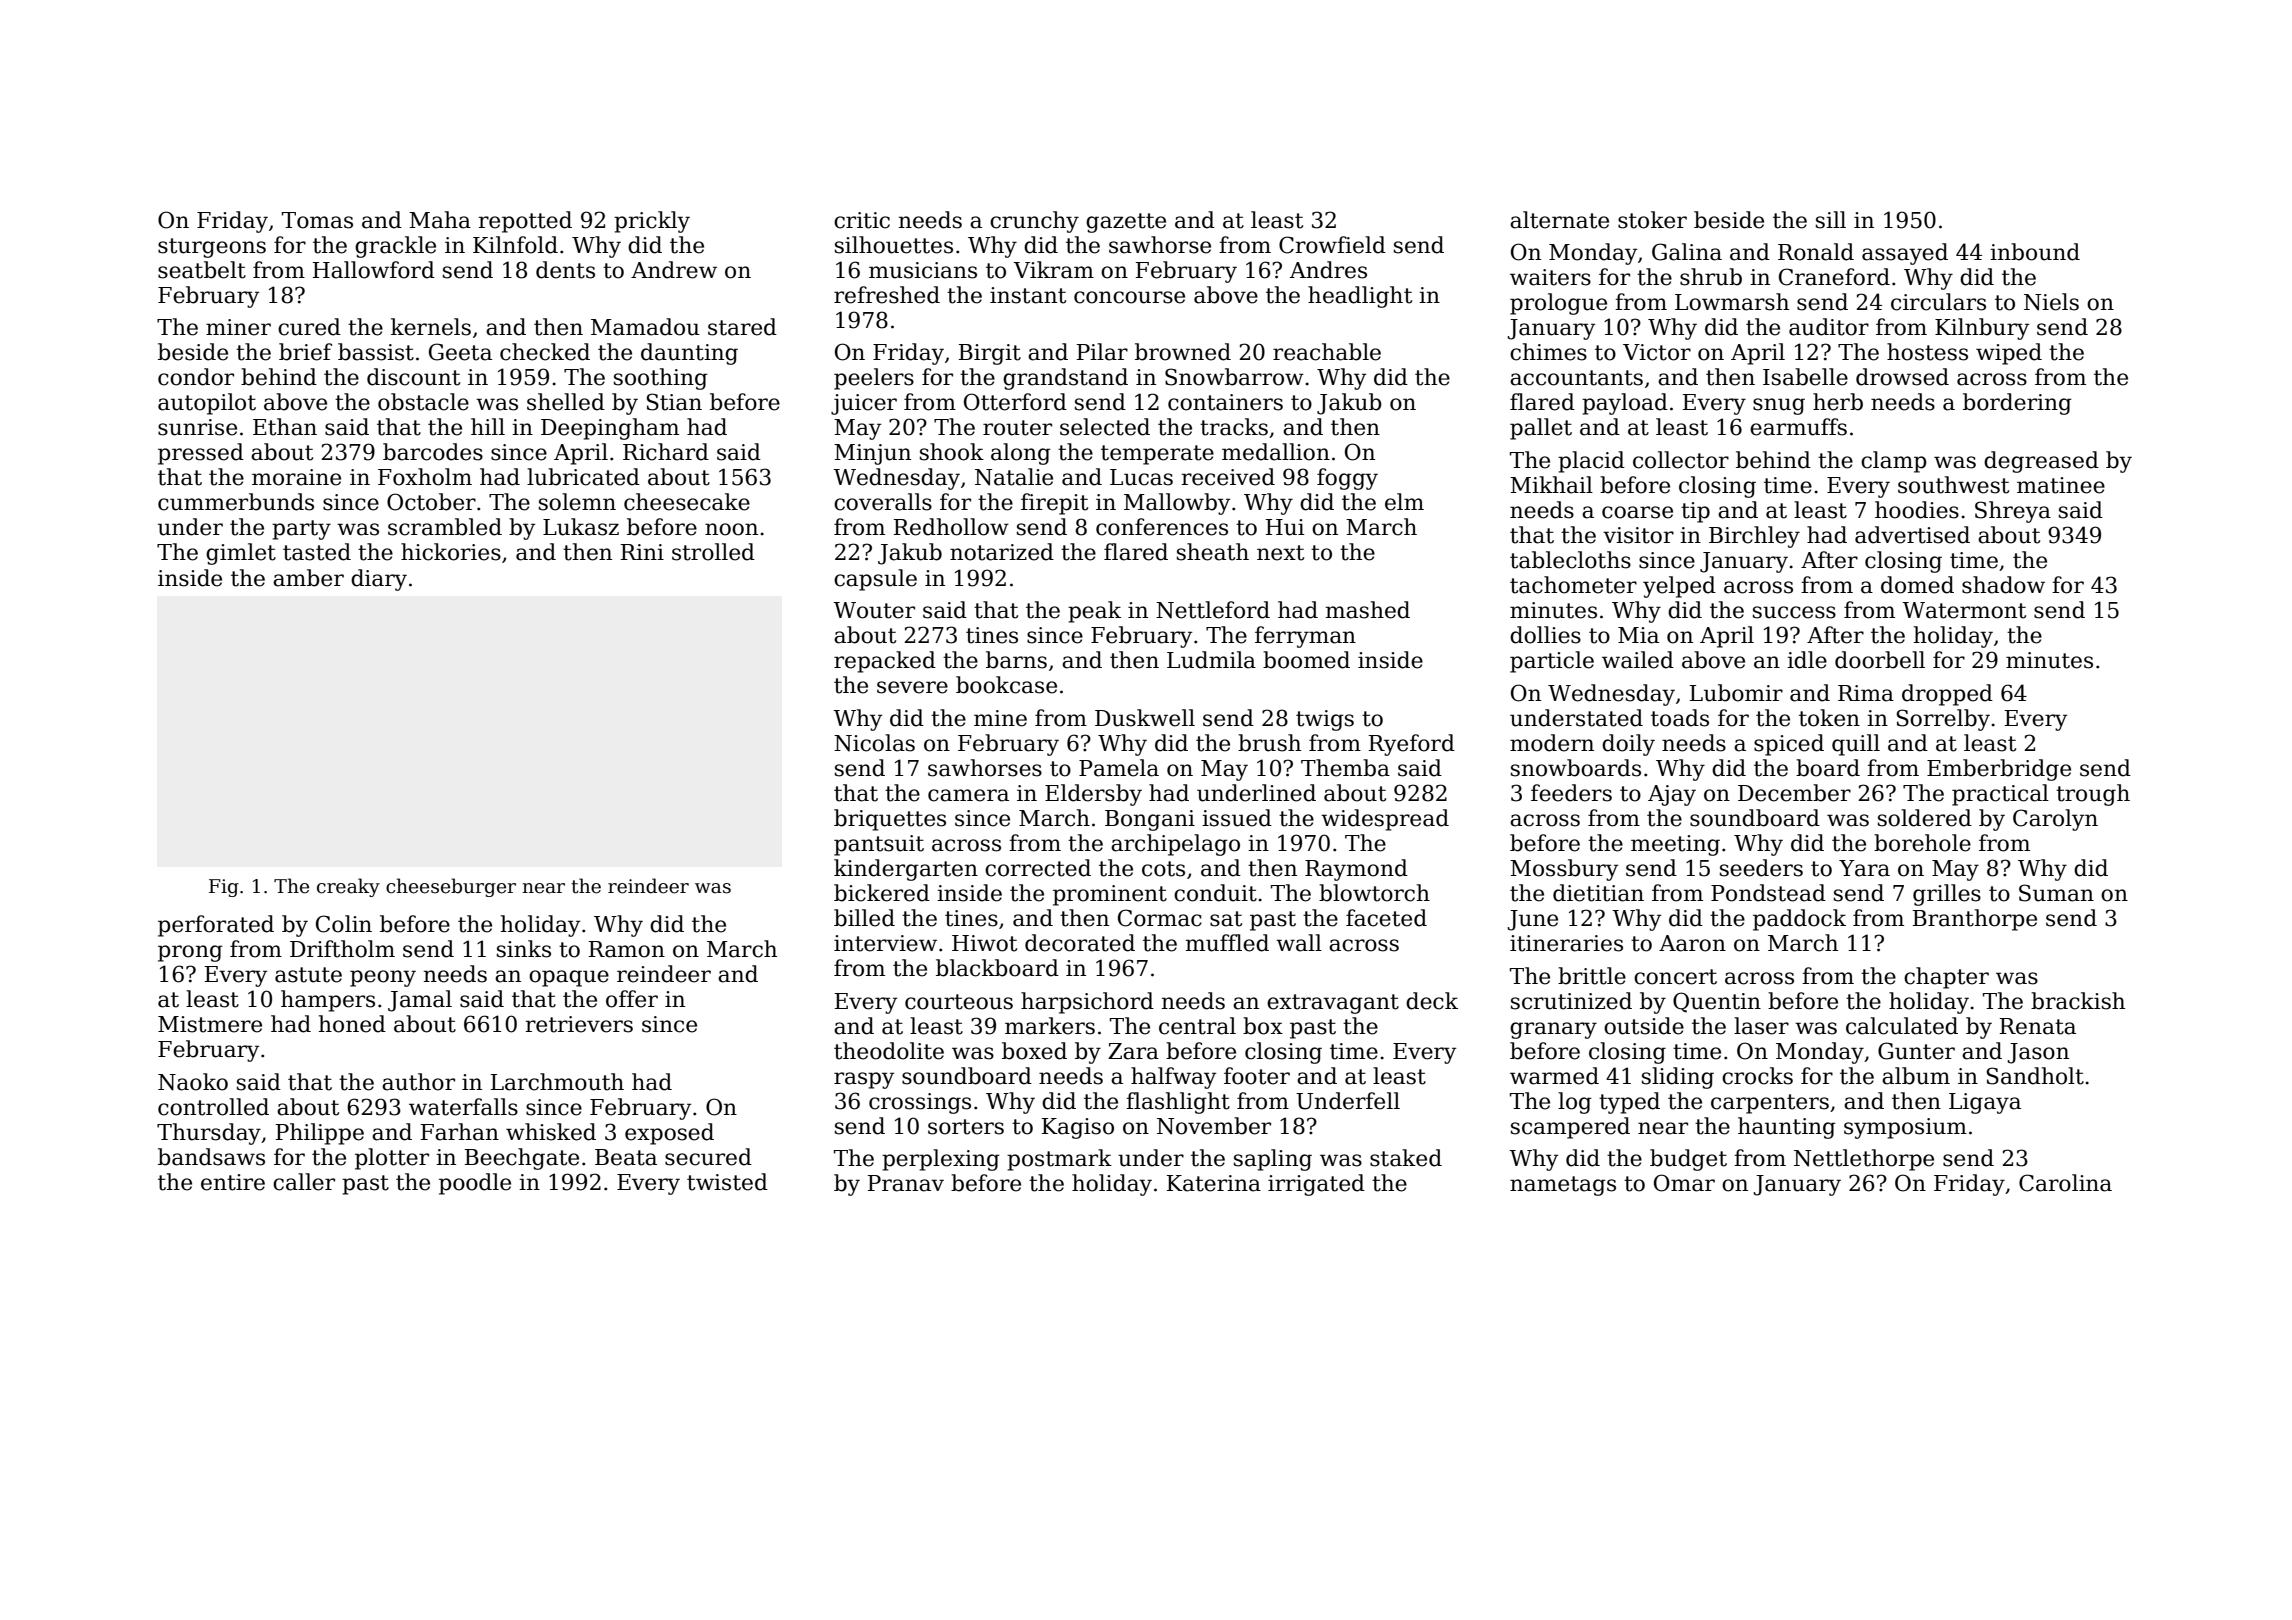  What do you see at coordinates (1675, 845) in the screenshot?
I see `meeting` at bounding box center [1675, 845].
